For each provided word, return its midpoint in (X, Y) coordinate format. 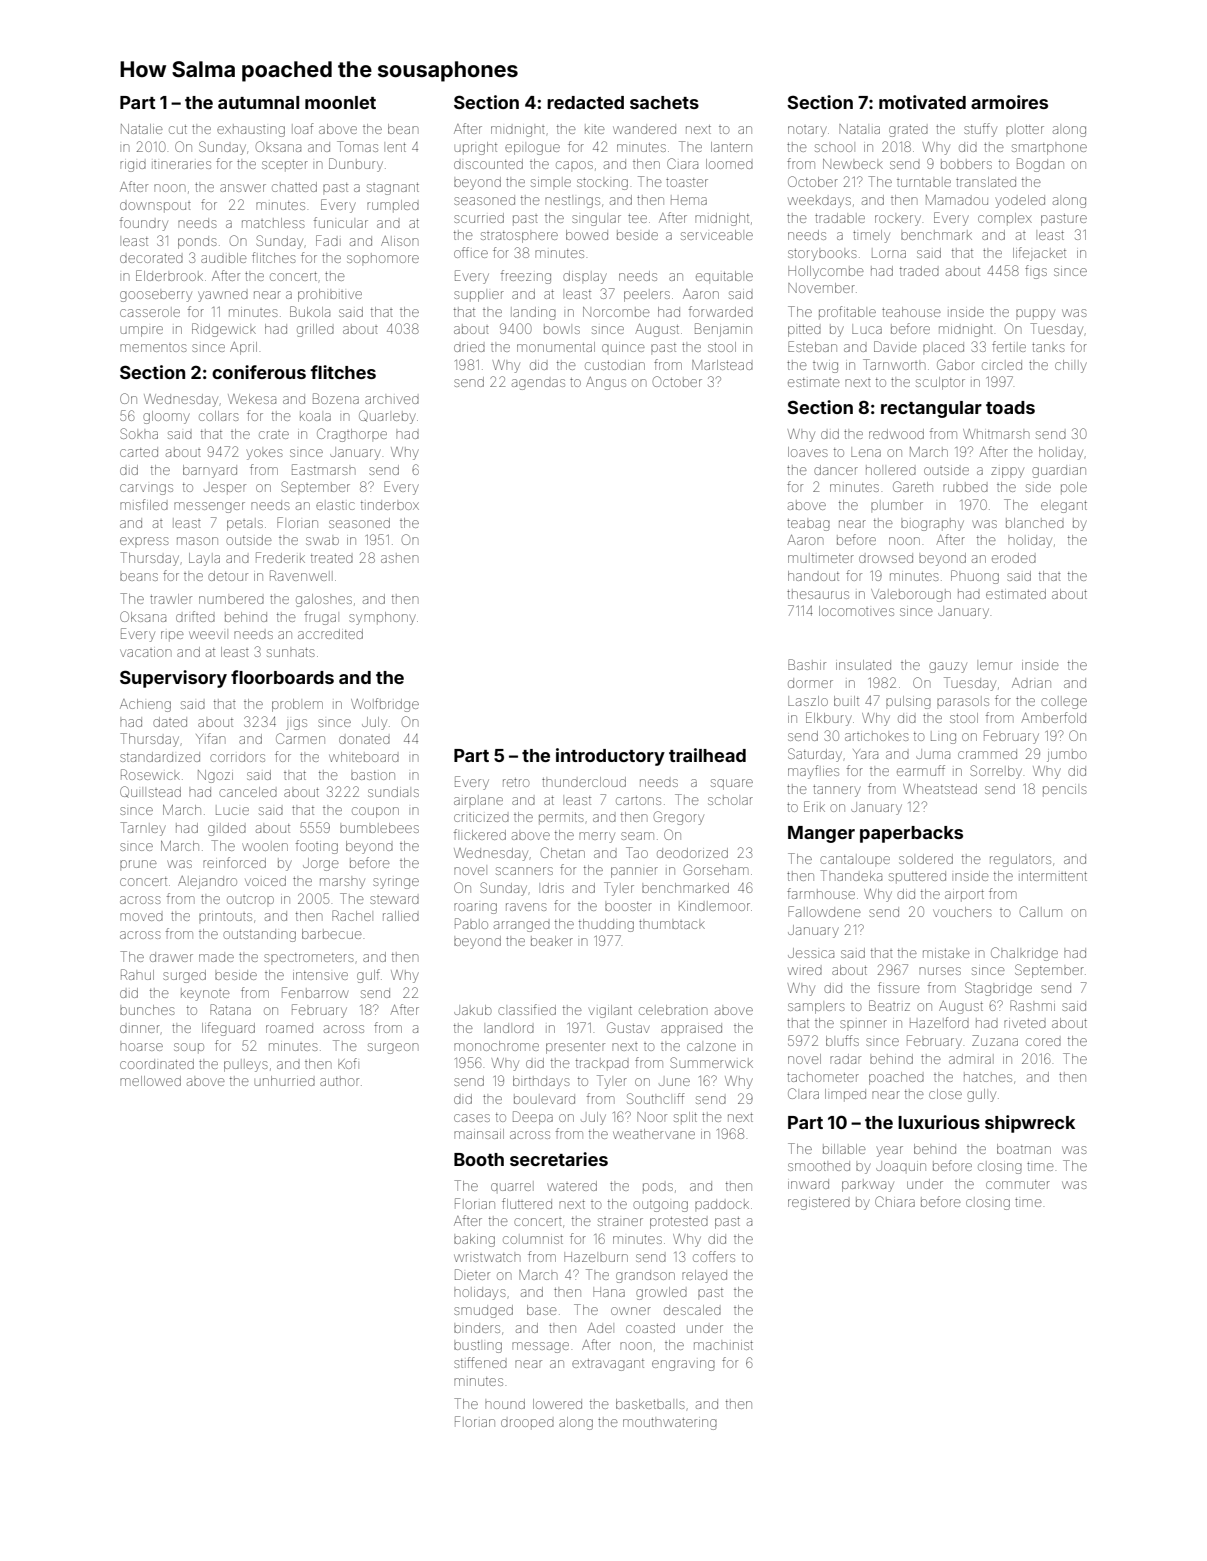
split (685, 1118)
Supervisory (173, 679)
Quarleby (387, 417)
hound (505, 1404)
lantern (731, 147)
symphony (382, 618)
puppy (1035, 314)
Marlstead (722, 365)
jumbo (1067, 755)
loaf (302, 128)
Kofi (347, 1063)
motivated (922, 102)
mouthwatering (670, 1424)
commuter (1018, 1184)
